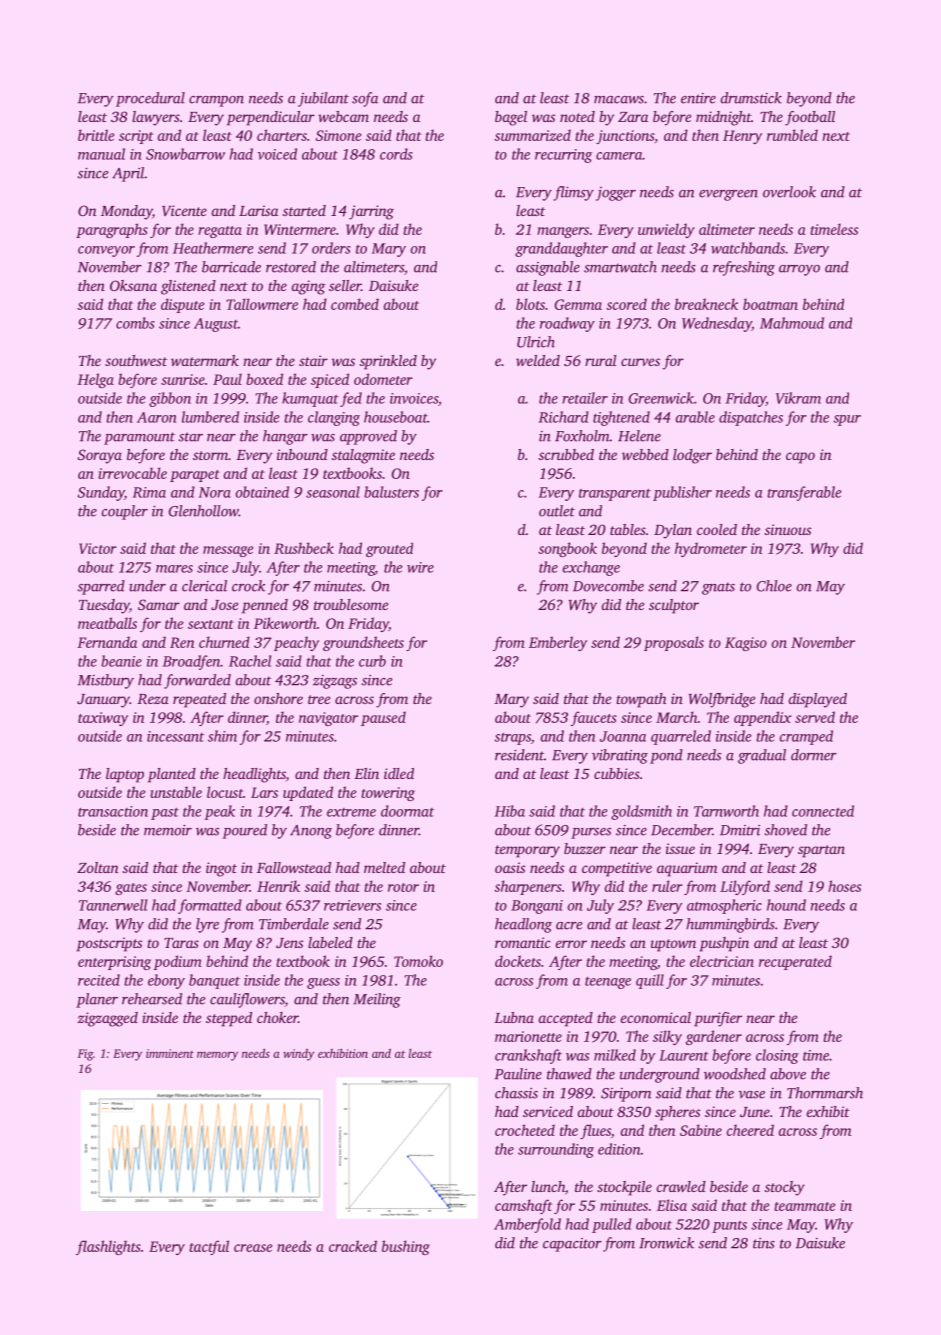 Image resolution: width=941 pixels, height=1335 pixels. Describe the element at coordinates (351, 604) in the page. I see `troublesome` at that location.
